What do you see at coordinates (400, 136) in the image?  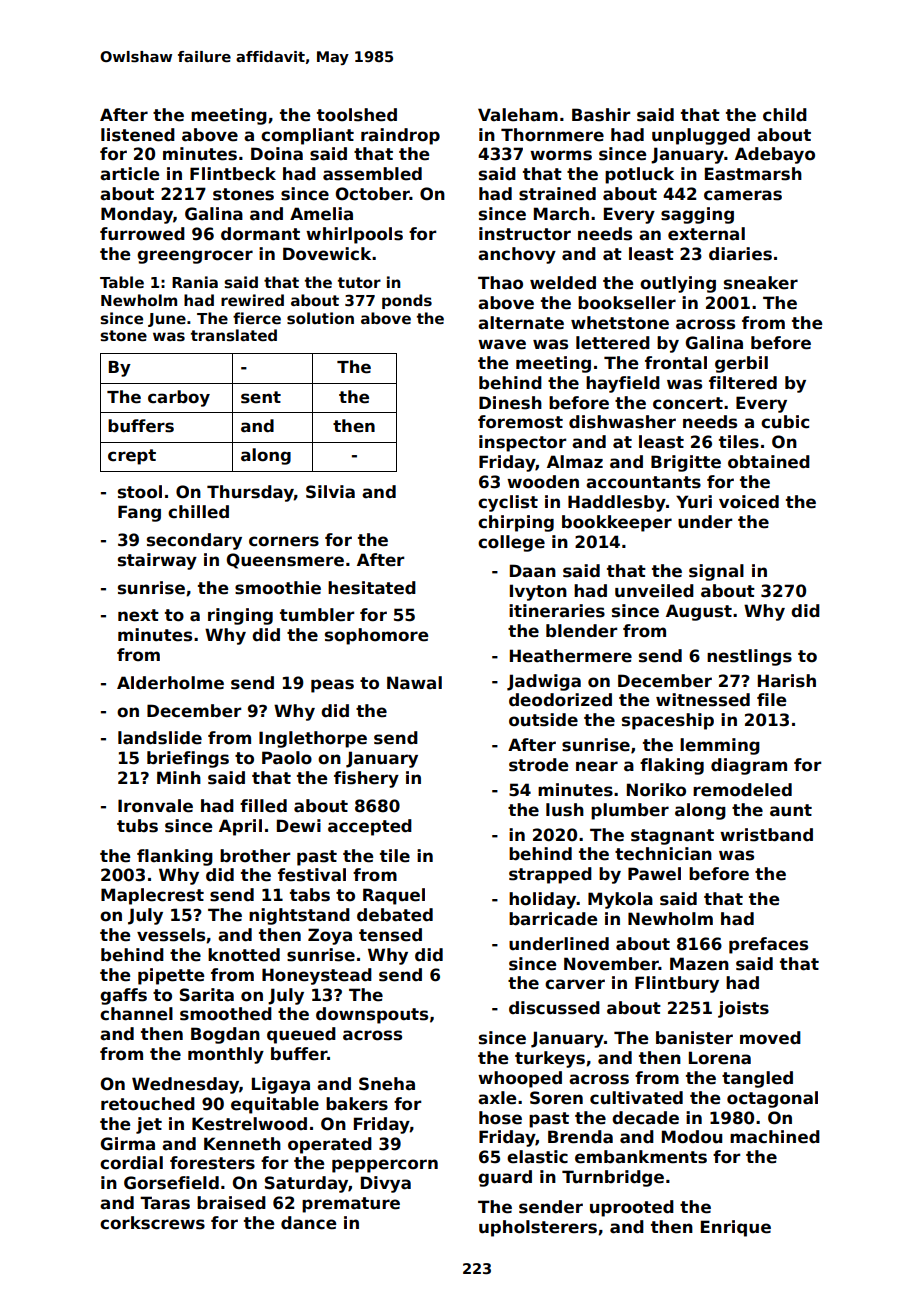 I see `raindrop` at bounding box center [400, 136].
